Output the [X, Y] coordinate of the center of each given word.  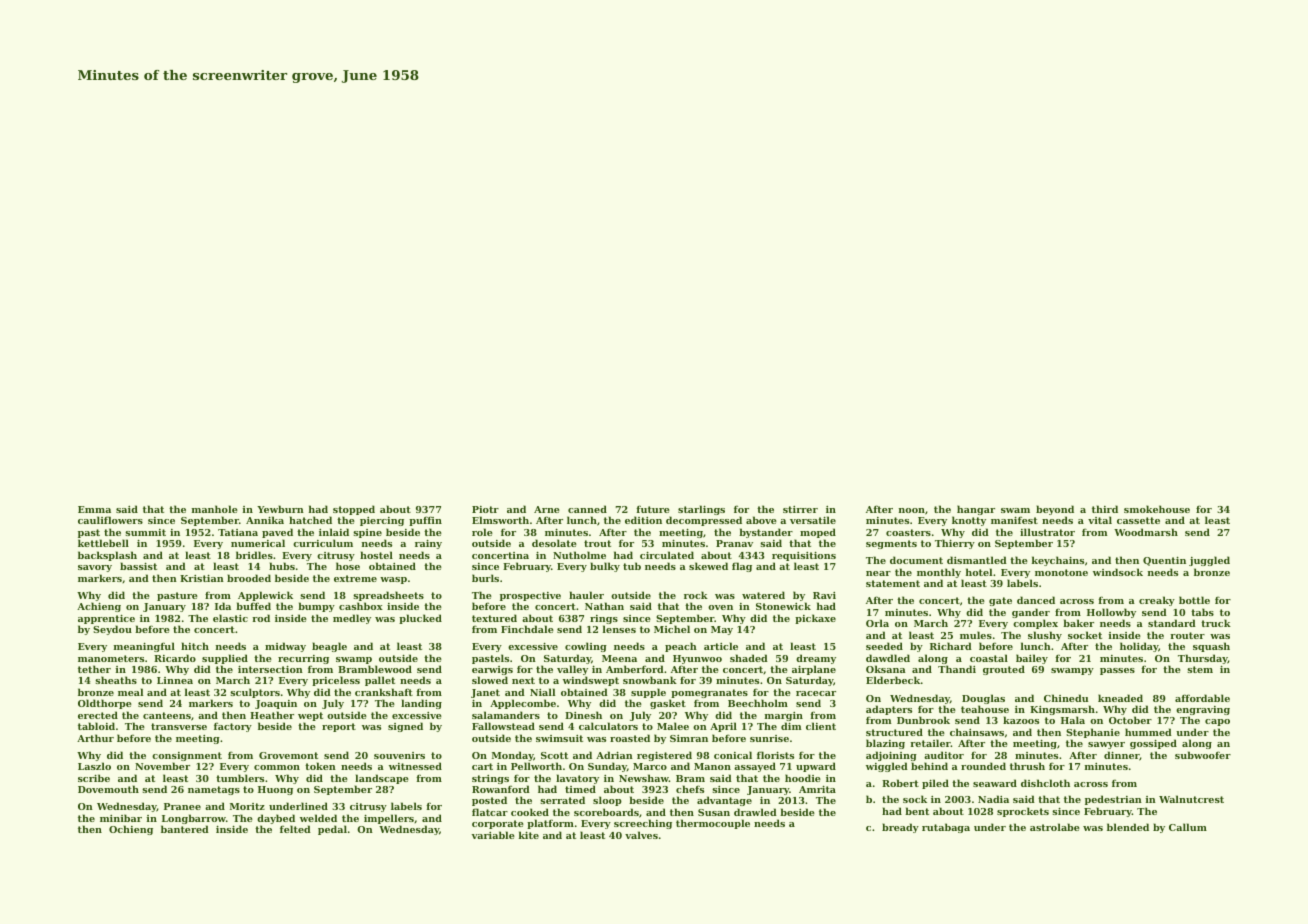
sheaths [116, 680]
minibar [121, 818]
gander [1031, 613]
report [339, 727]
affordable [1202, 698]
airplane [814, 671]
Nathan [604, 606]
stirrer [800, 509]
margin [784, 716]
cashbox [361, 606]
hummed [1148, 732]
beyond [1055, 511]
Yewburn [280, 509]
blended [1128, 827]
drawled [755, 812]
